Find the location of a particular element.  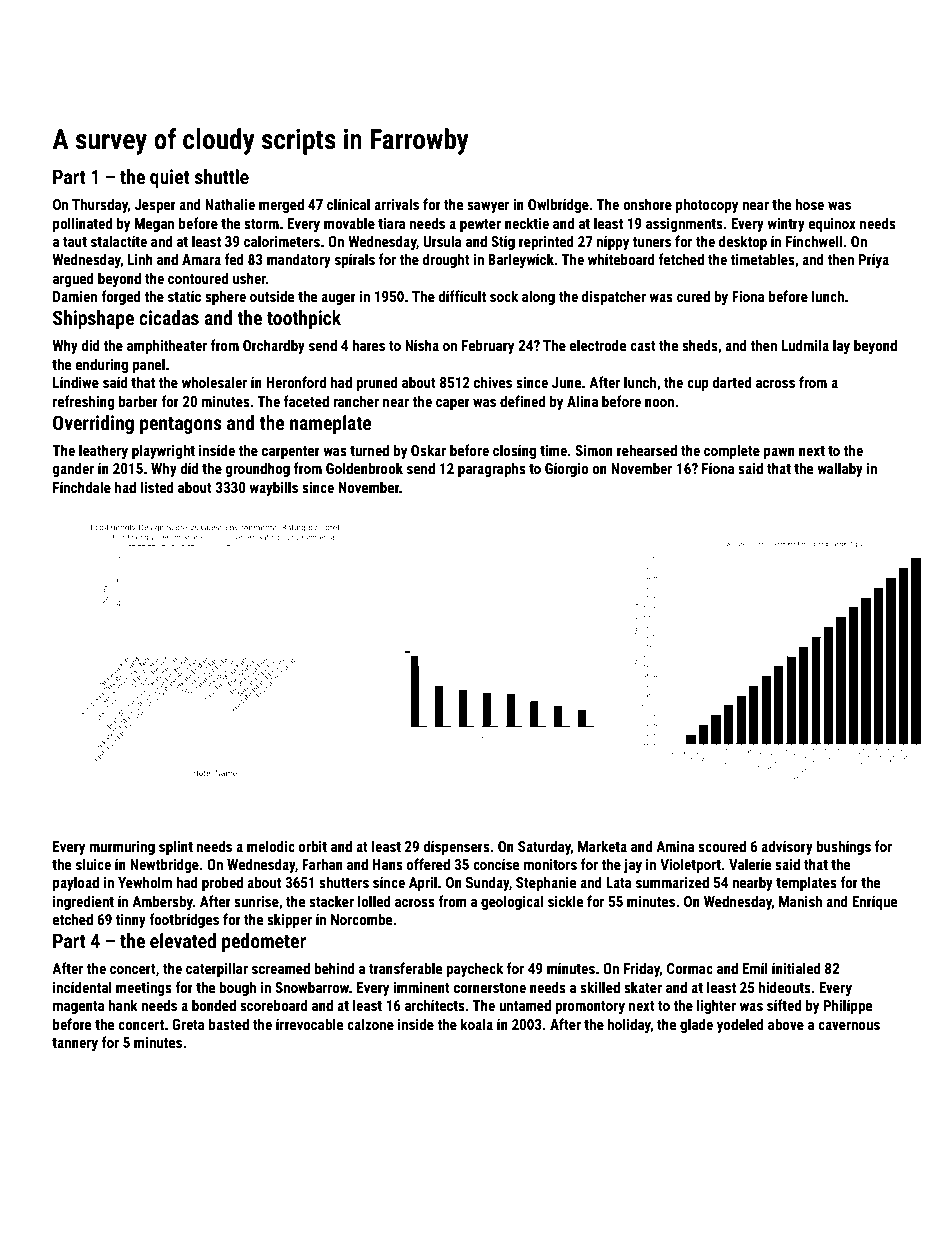

pawn is located at coordinates (779, 453).
